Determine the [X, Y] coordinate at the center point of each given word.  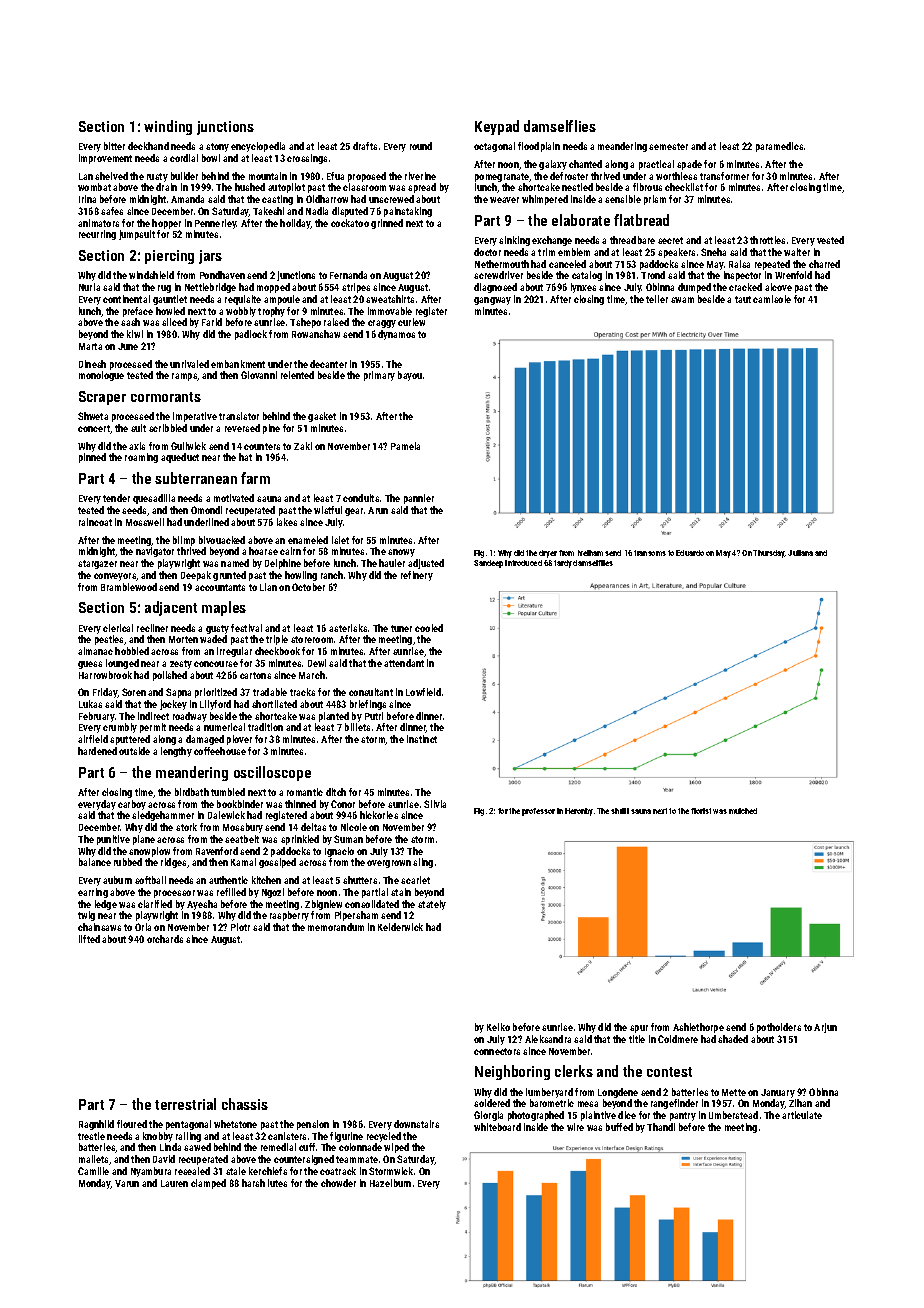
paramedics [779, 147]
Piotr [240, 927]
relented [297, 375]
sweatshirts [390, 299]
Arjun [825, 1028]
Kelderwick [400, 927]
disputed [350, 212]
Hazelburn [390, 1183]
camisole [772, 299]
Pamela [405, 446]
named [235, 563]
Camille [93, 1171]
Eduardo [690, 553]
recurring [97, 235]
